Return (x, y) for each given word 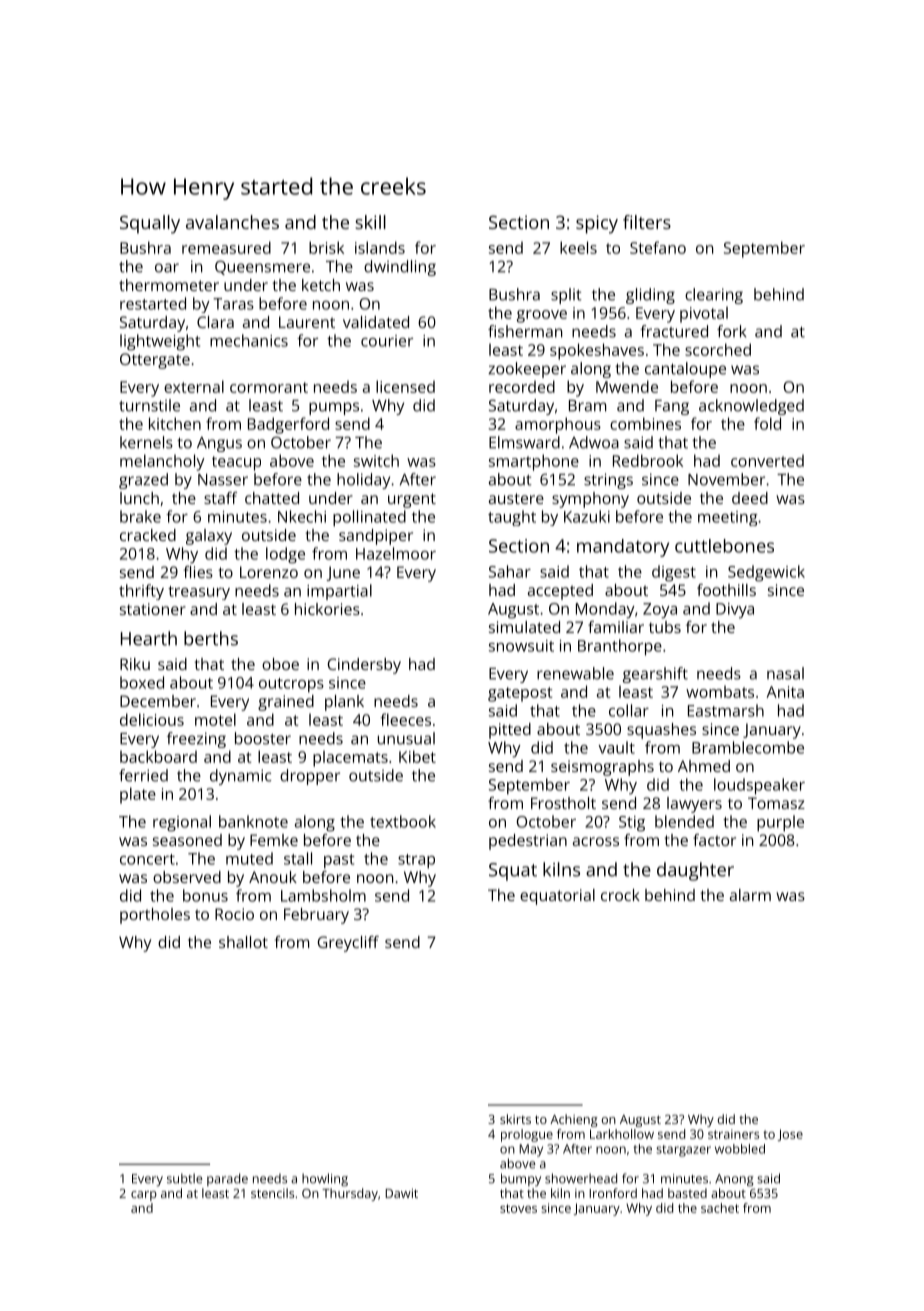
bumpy (521, 1180)
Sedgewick (766, 573)
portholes (155, 916)
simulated (524, 627)
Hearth (149, 638)
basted (687, 1193)
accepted (560, 592)
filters (647, 222)
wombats (720, 692)
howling (325, 1180)
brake (140, 516)
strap (416, 861)
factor (714, 840)
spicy (597, 224)
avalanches (232, 222)
